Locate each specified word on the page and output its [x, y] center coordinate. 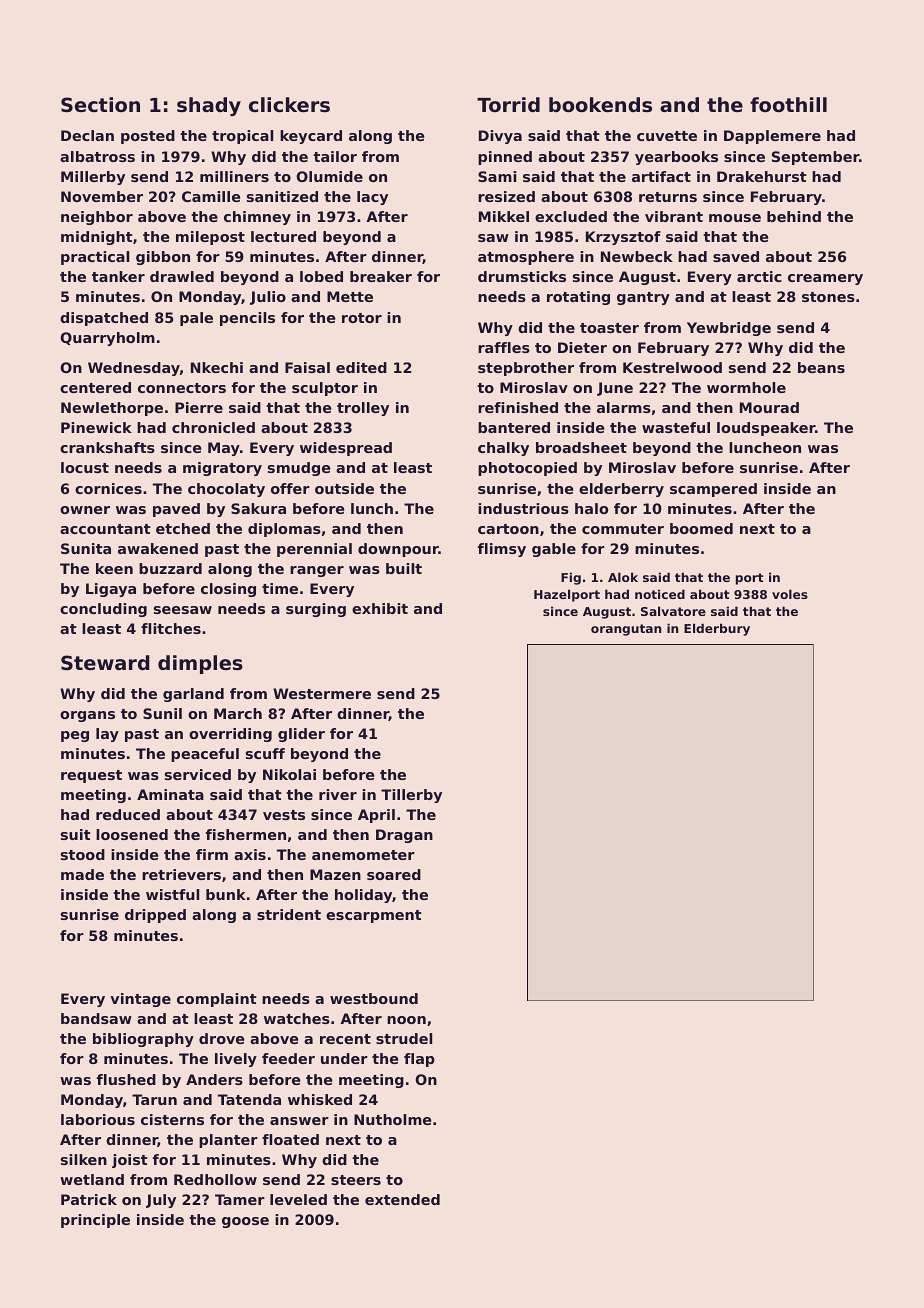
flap [419, 1060]
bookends [600, 105]
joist [130, 1161]
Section [100, 104]
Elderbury [717, 629]
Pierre [199, 407]
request [91, 776]
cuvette [667, 136]
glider [301, 735]
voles [790, 594]
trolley [363, 409]
